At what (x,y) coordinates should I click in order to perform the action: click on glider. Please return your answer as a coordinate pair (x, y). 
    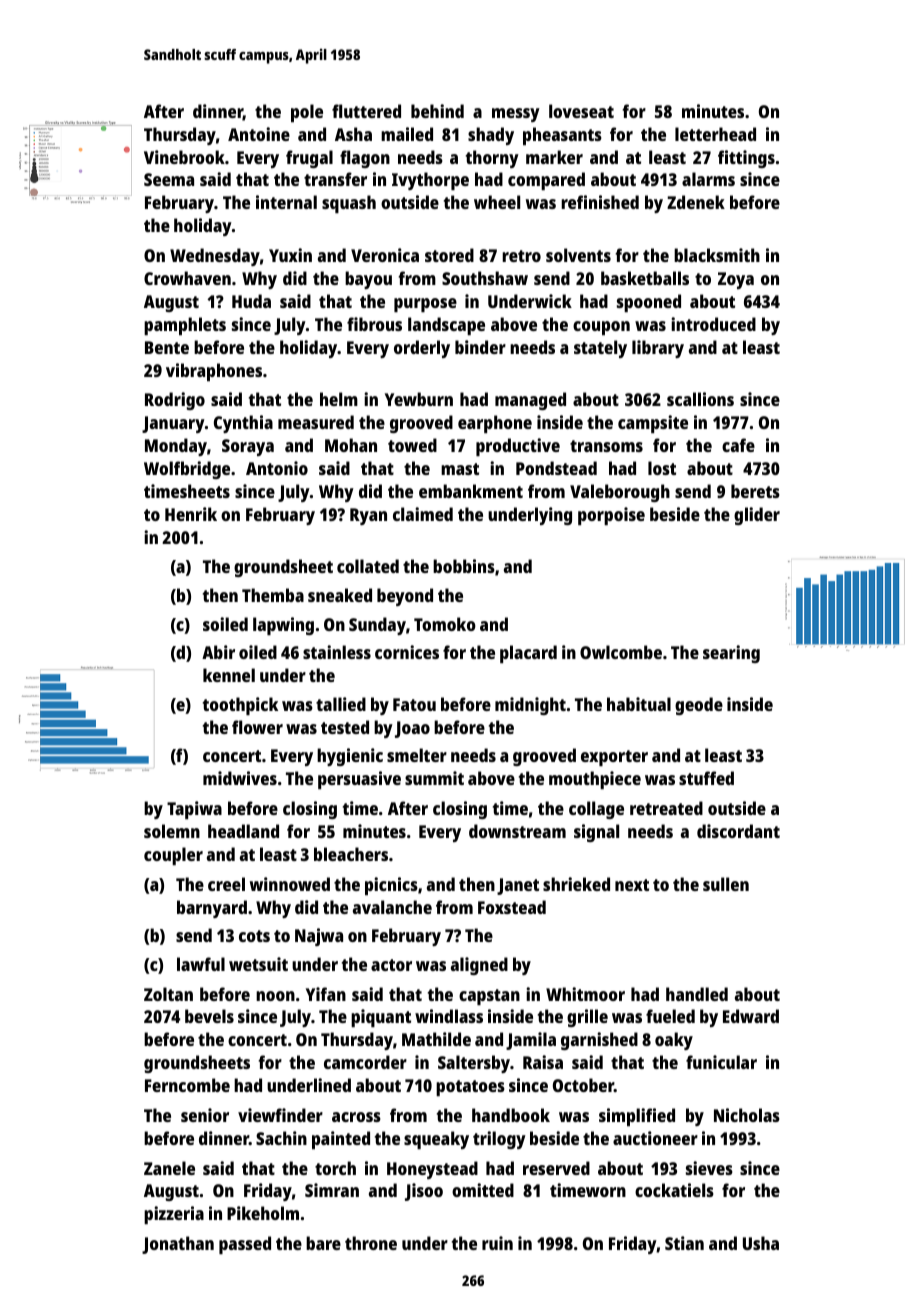
    Looking at the image, I should click on (757, 516).
